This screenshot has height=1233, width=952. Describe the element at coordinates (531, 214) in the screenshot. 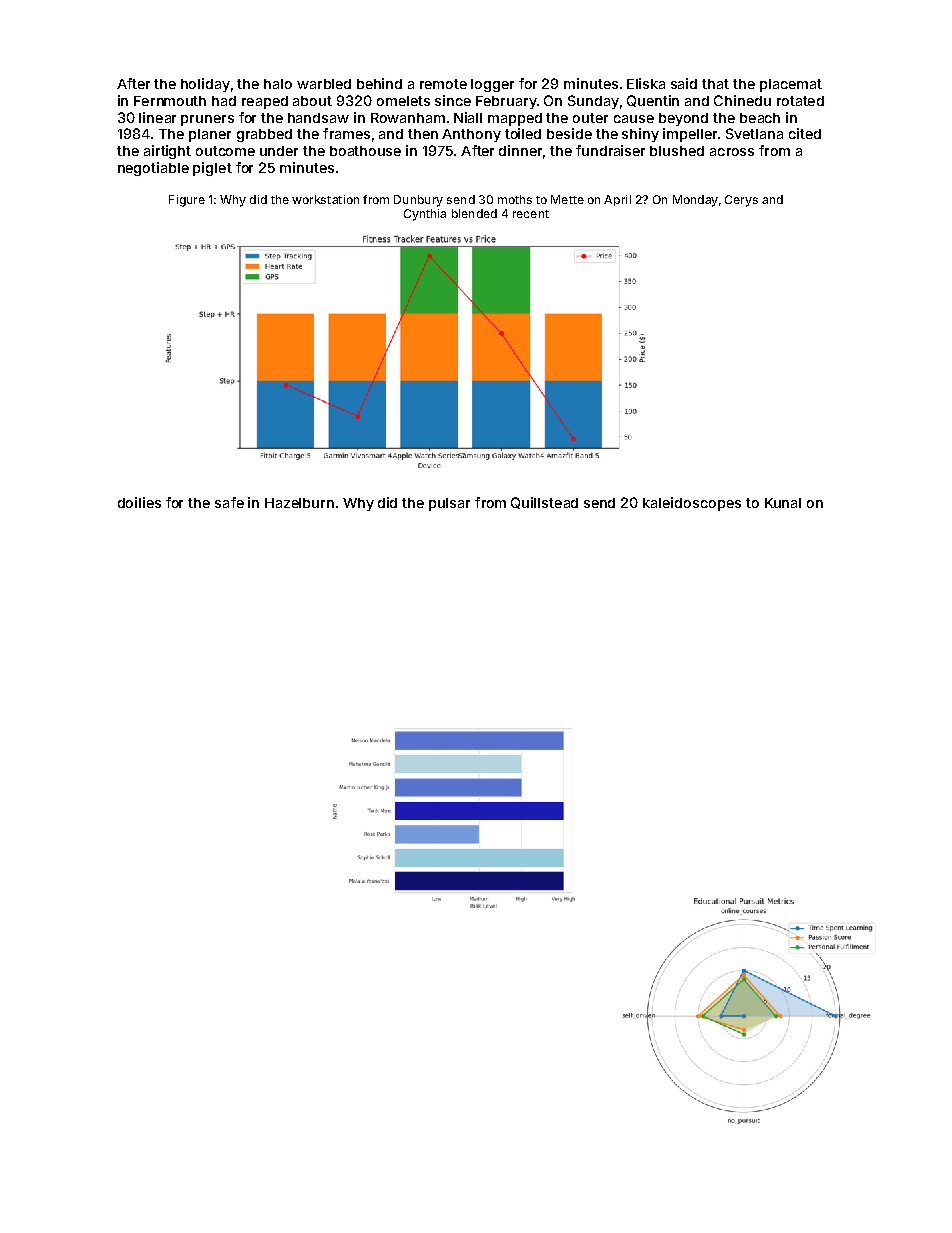

I see `recent` at that location.
